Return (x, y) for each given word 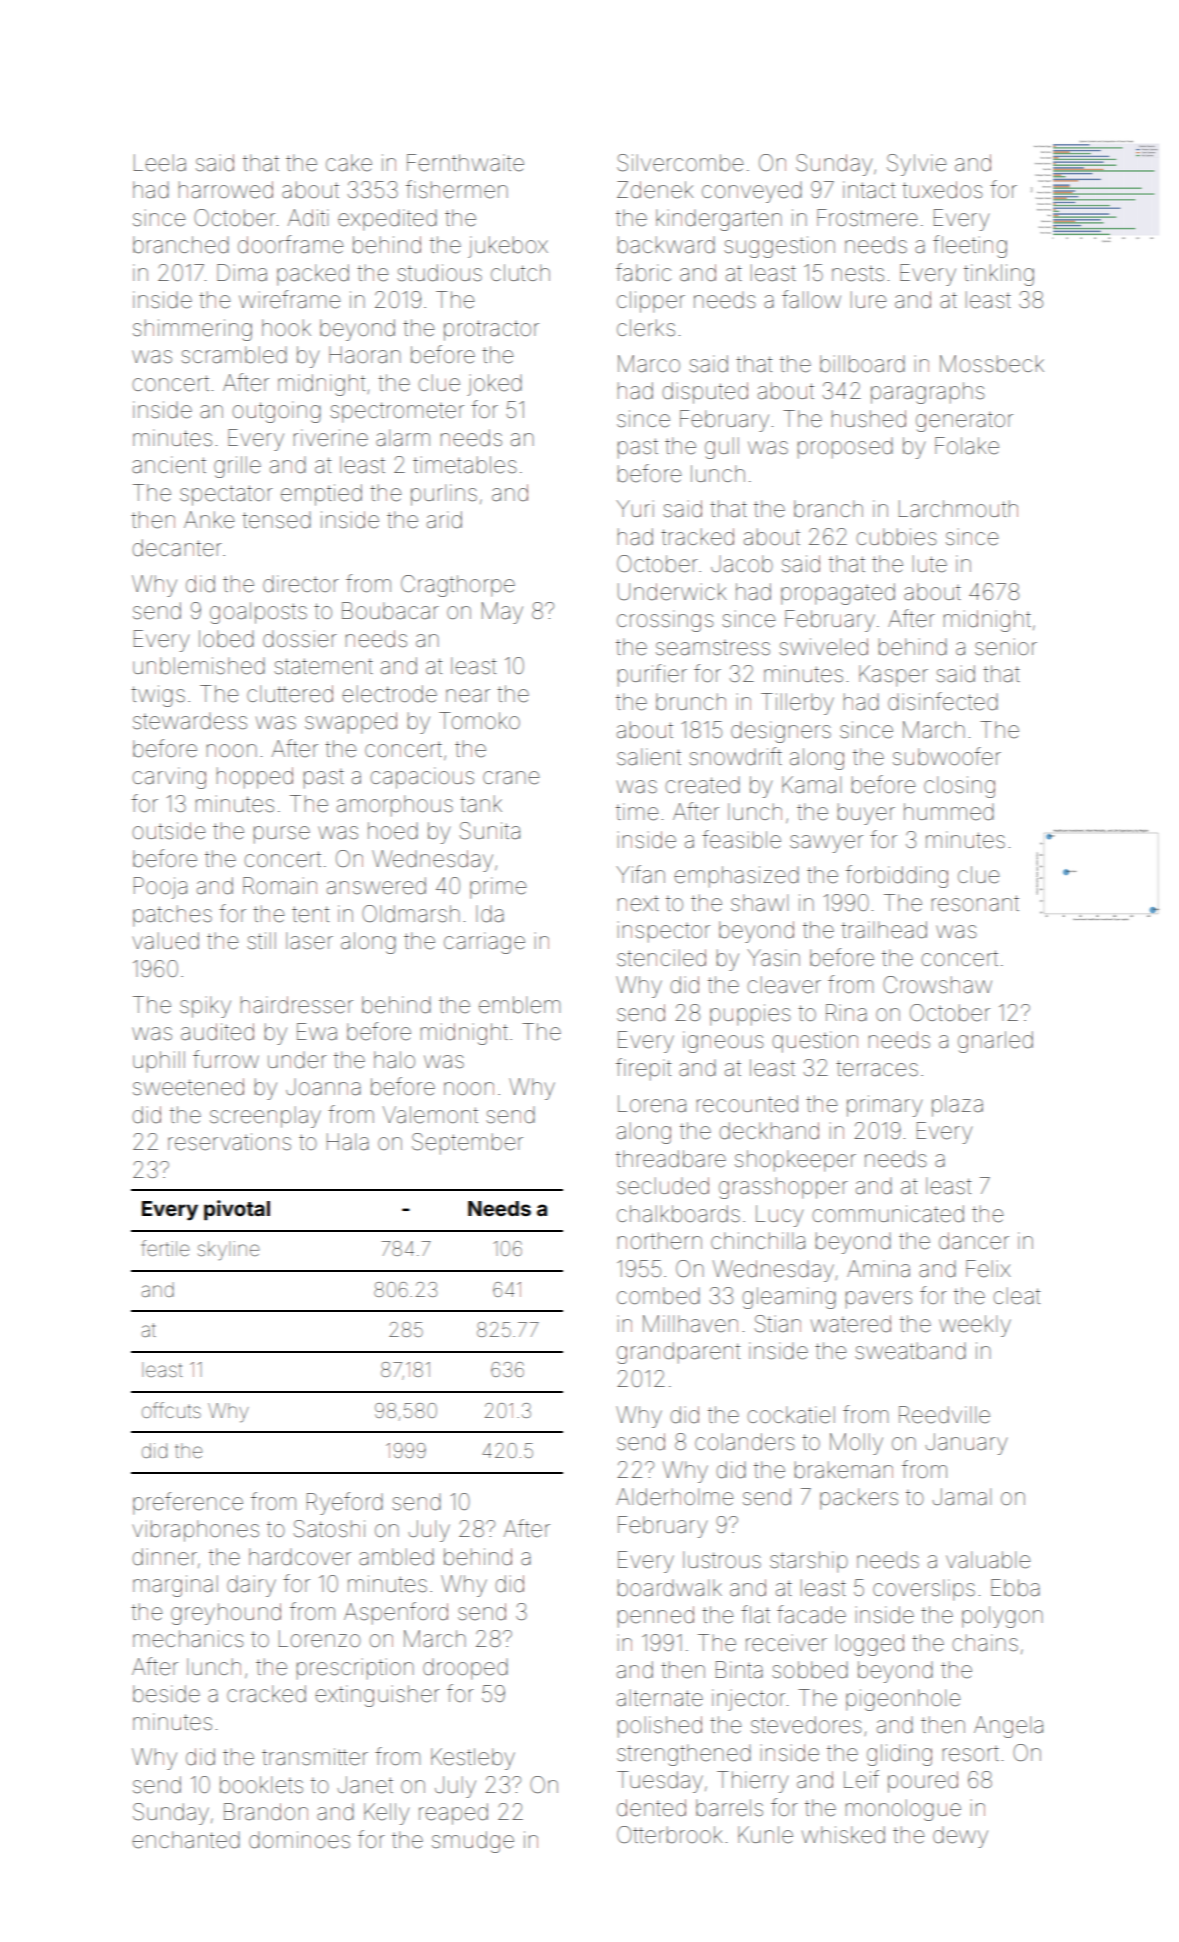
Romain (280, 886)
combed (658, 1296)
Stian (778, 1324)
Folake (967, 446)
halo (394, 1059)
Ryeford (345, 1503)
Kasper (893, 676)
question (815, 1042)
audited (217, 1032)
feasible (741, 839)
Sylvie (916, 165)
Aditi (308, 217)
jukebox (508, 247)
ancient (169, 465)
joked (494, 385)
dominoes (299, 1840)
